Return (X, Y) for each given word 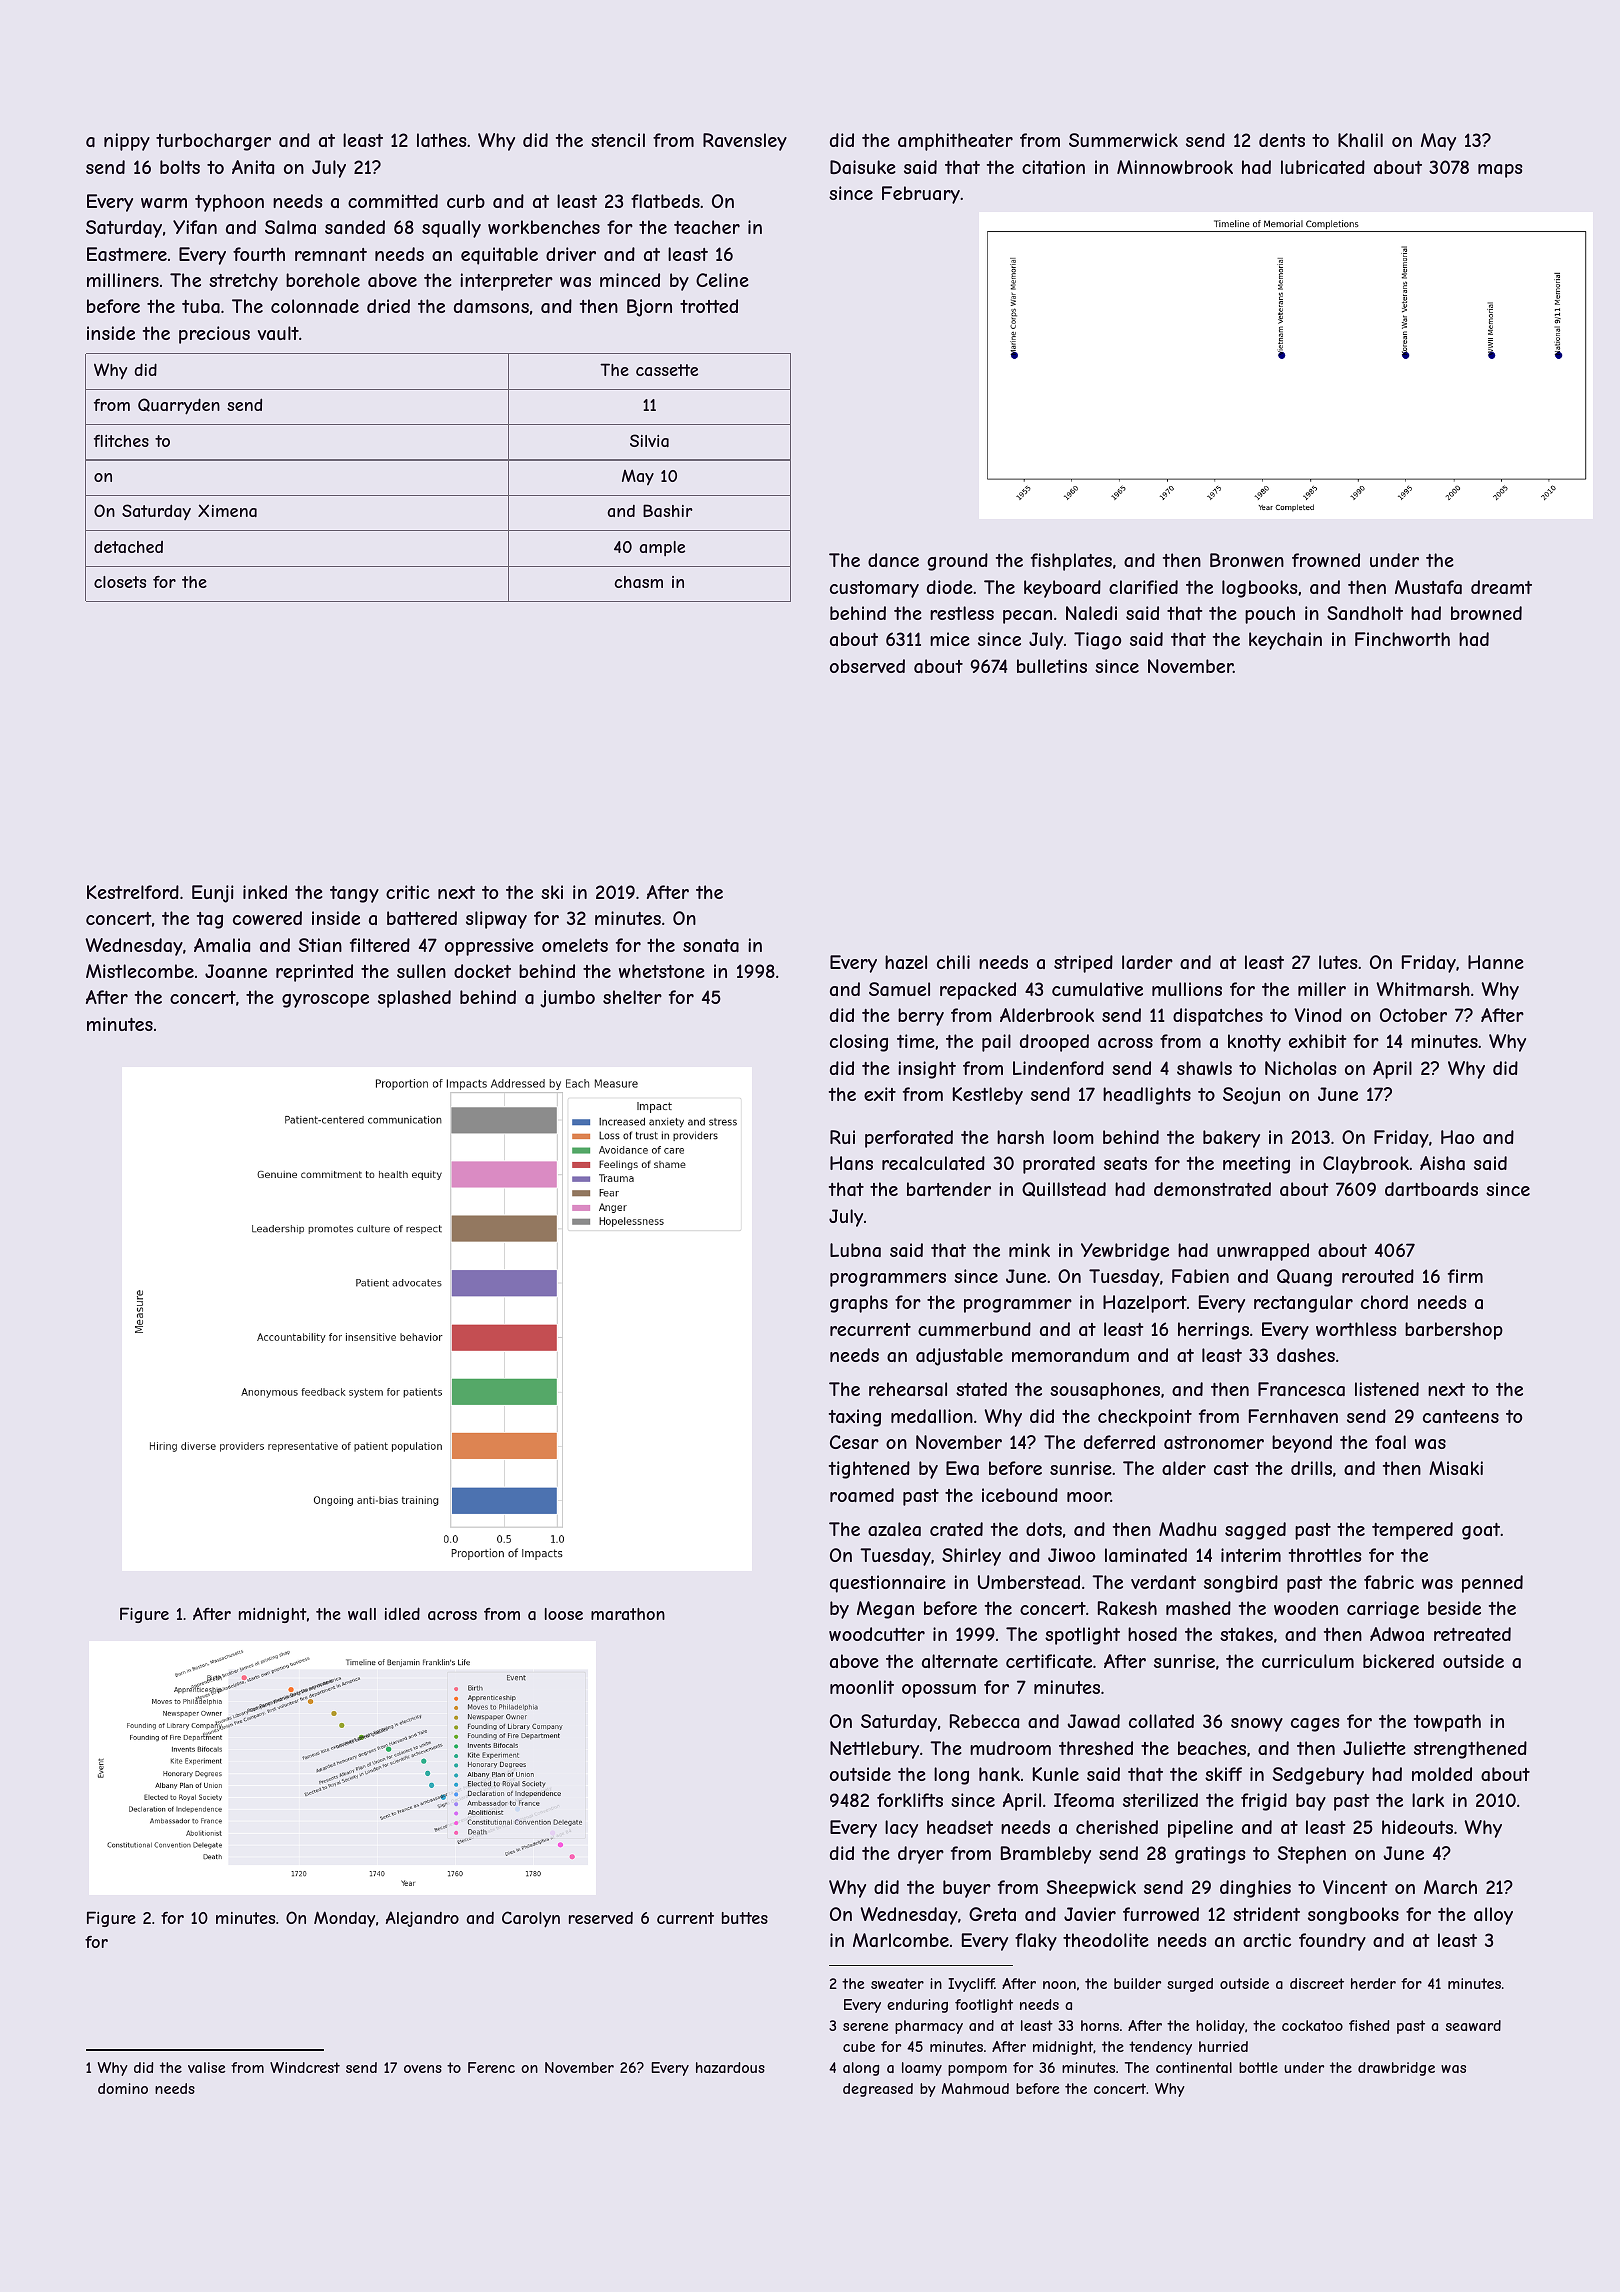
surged (1190, 1985)
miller (1322, 989)
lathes (442, 140)
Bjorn (649, 308)
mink (1029, 1250)
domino (123, 2088)
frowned (1326, 560)
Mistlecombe (140, 971)
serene (865, 2027)
